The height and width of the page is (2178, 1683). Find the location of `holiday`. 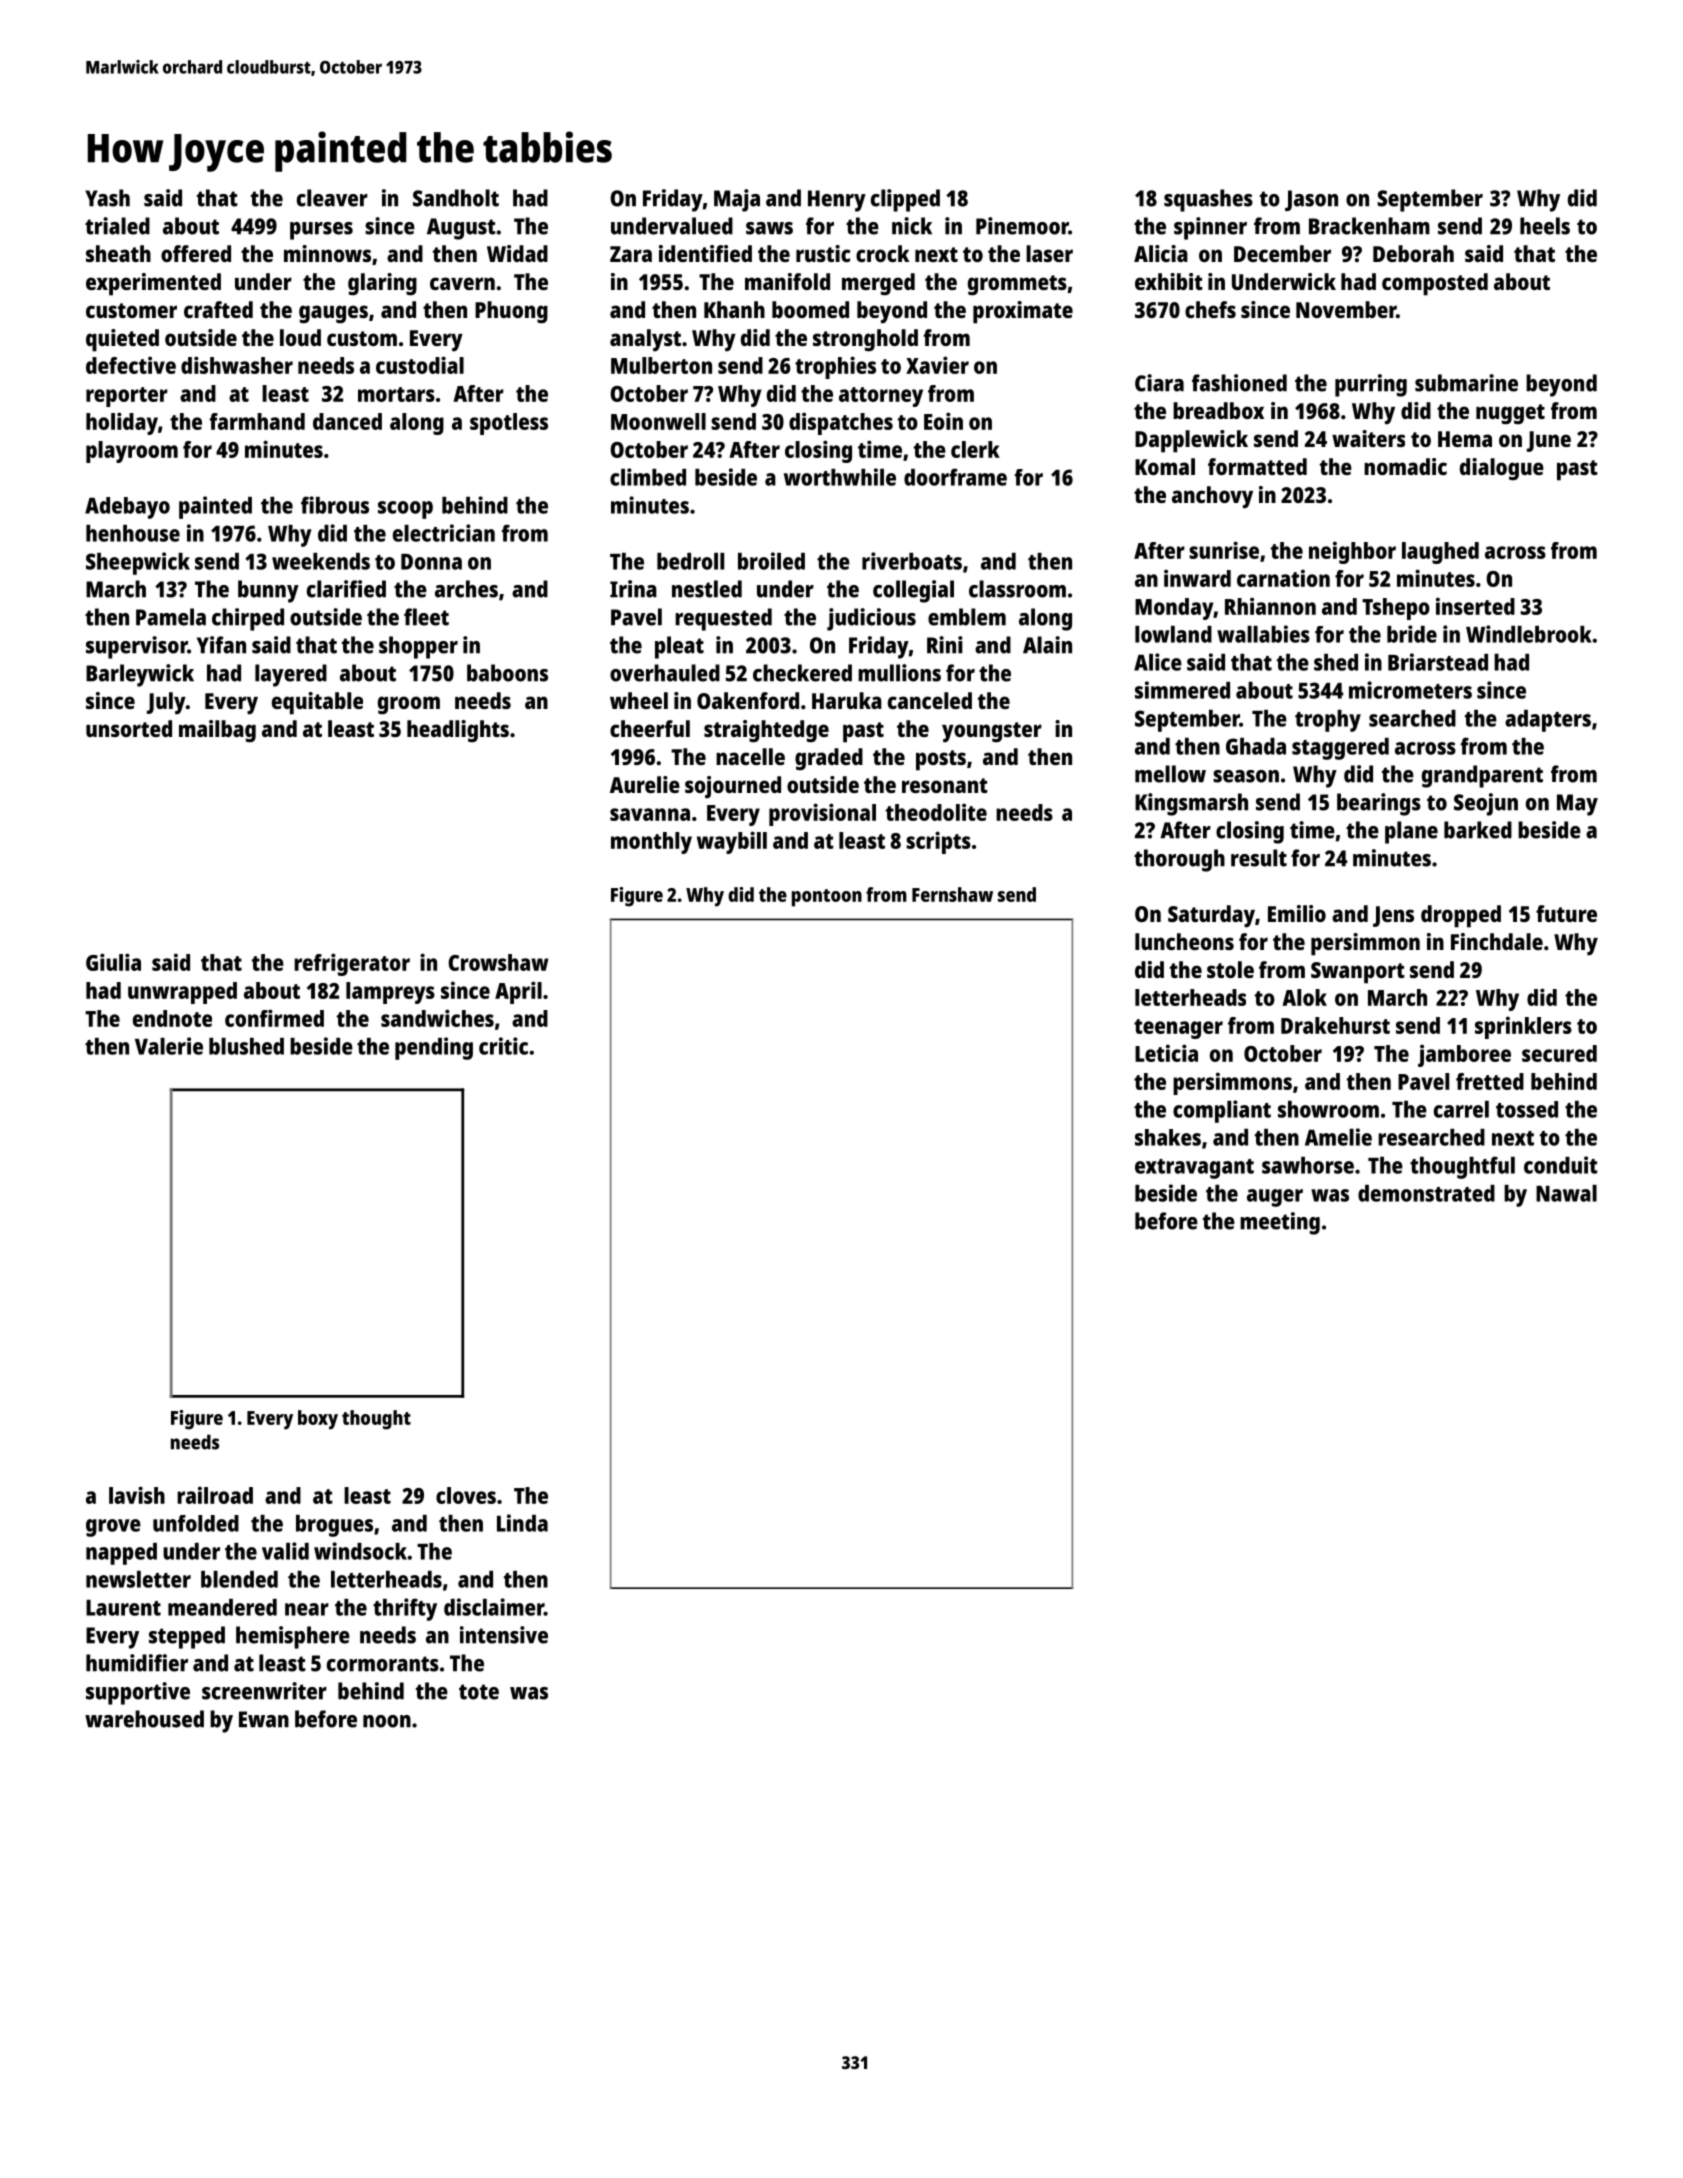

holiday is located at coordinates (122, 423).
